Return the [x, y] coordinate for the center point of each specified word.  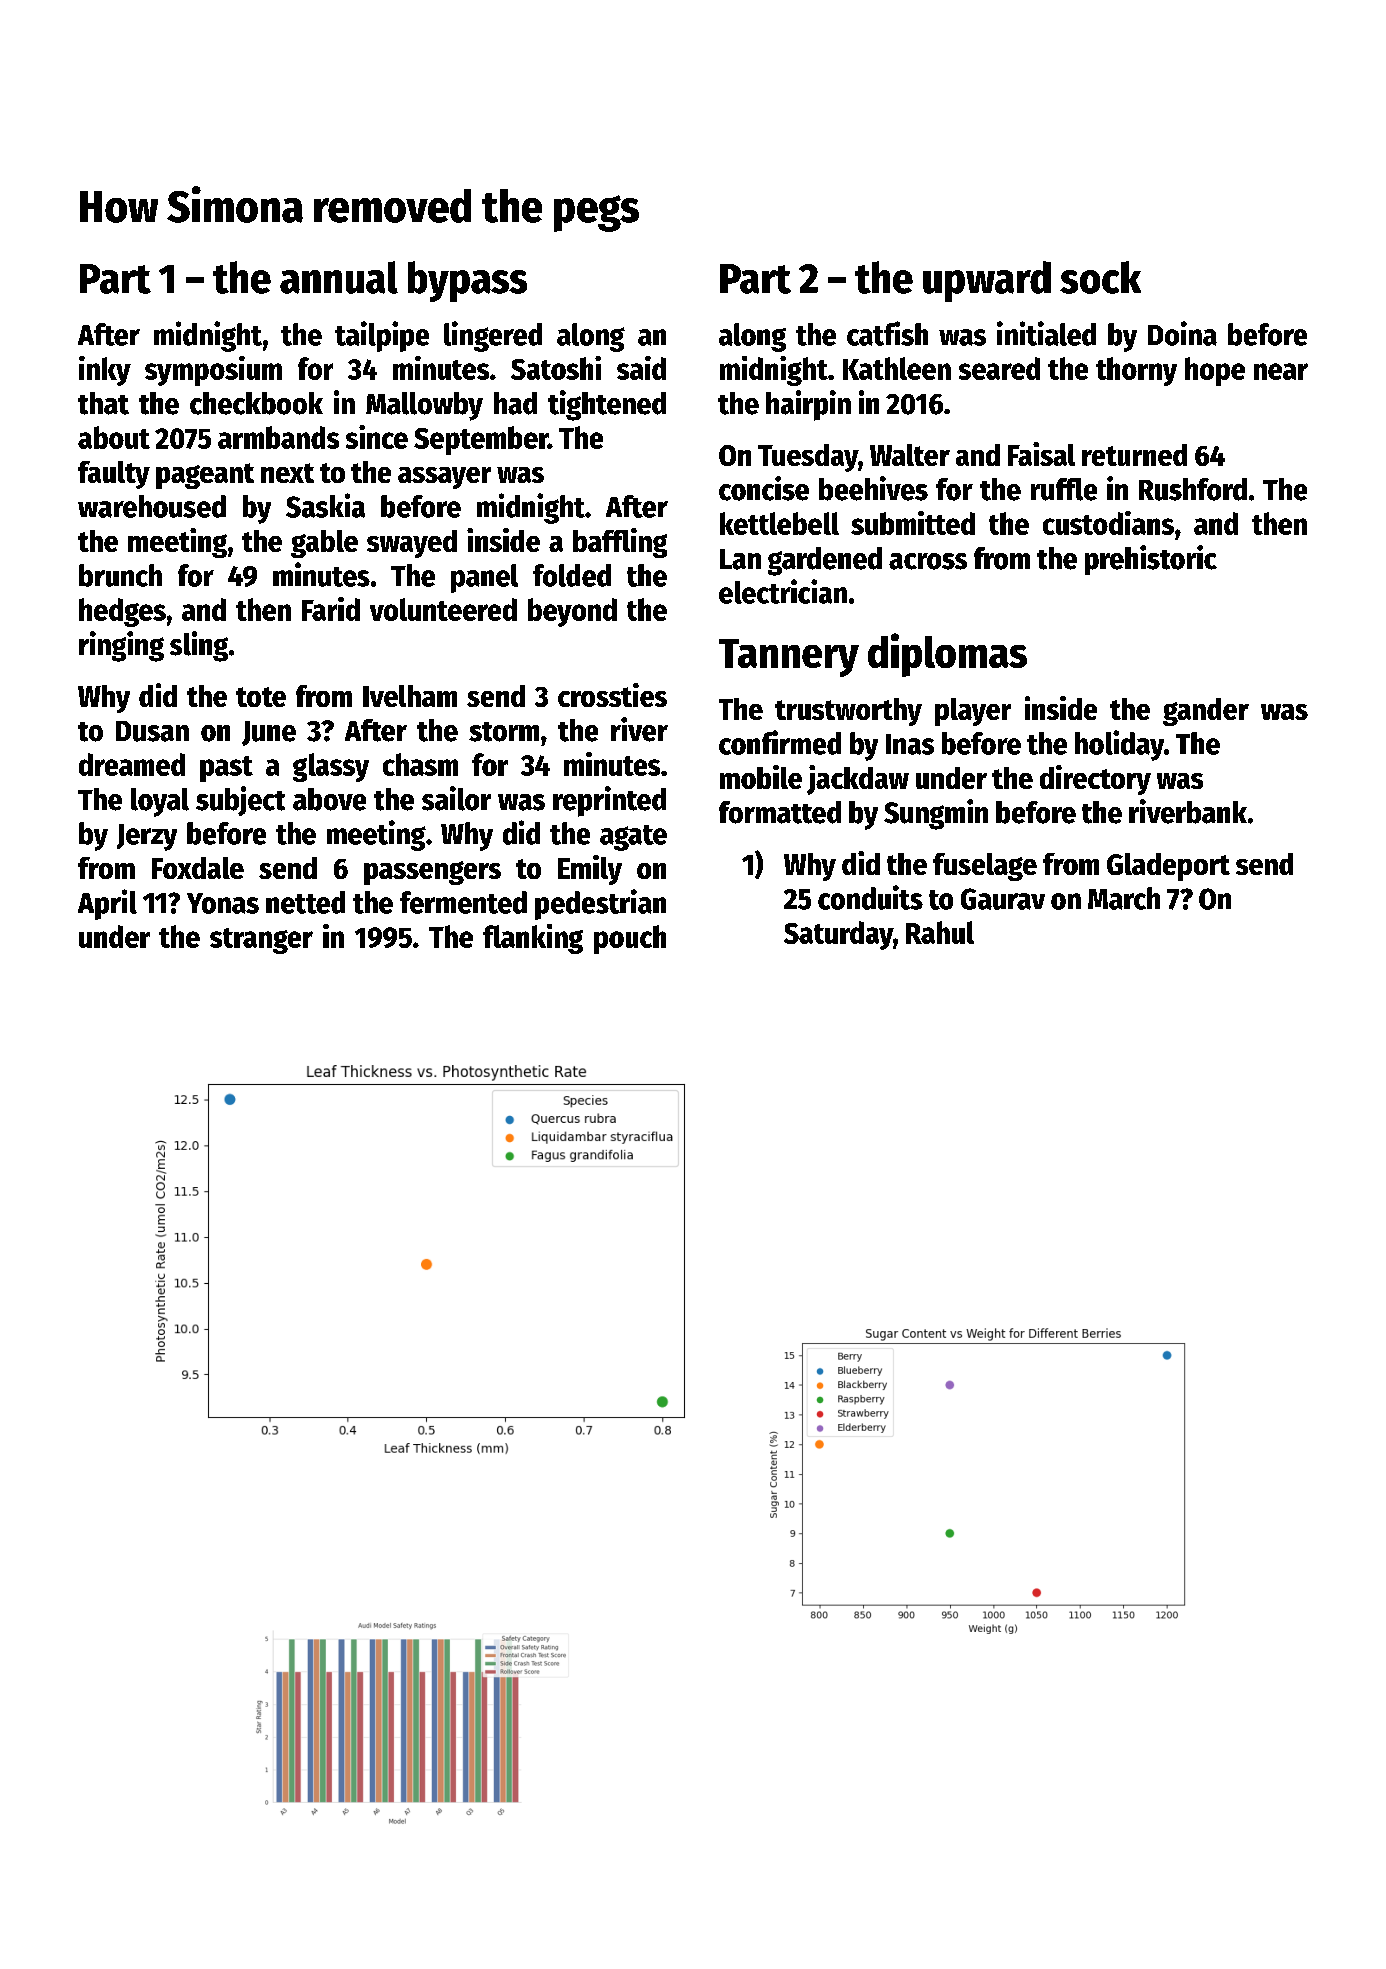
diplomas [947, 655]
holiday [1119, 745]
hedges [122, 612]
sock [1100, 277]
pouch [630, 939]
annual [339, 277]
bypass [467, 281]
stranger [261, 941]
